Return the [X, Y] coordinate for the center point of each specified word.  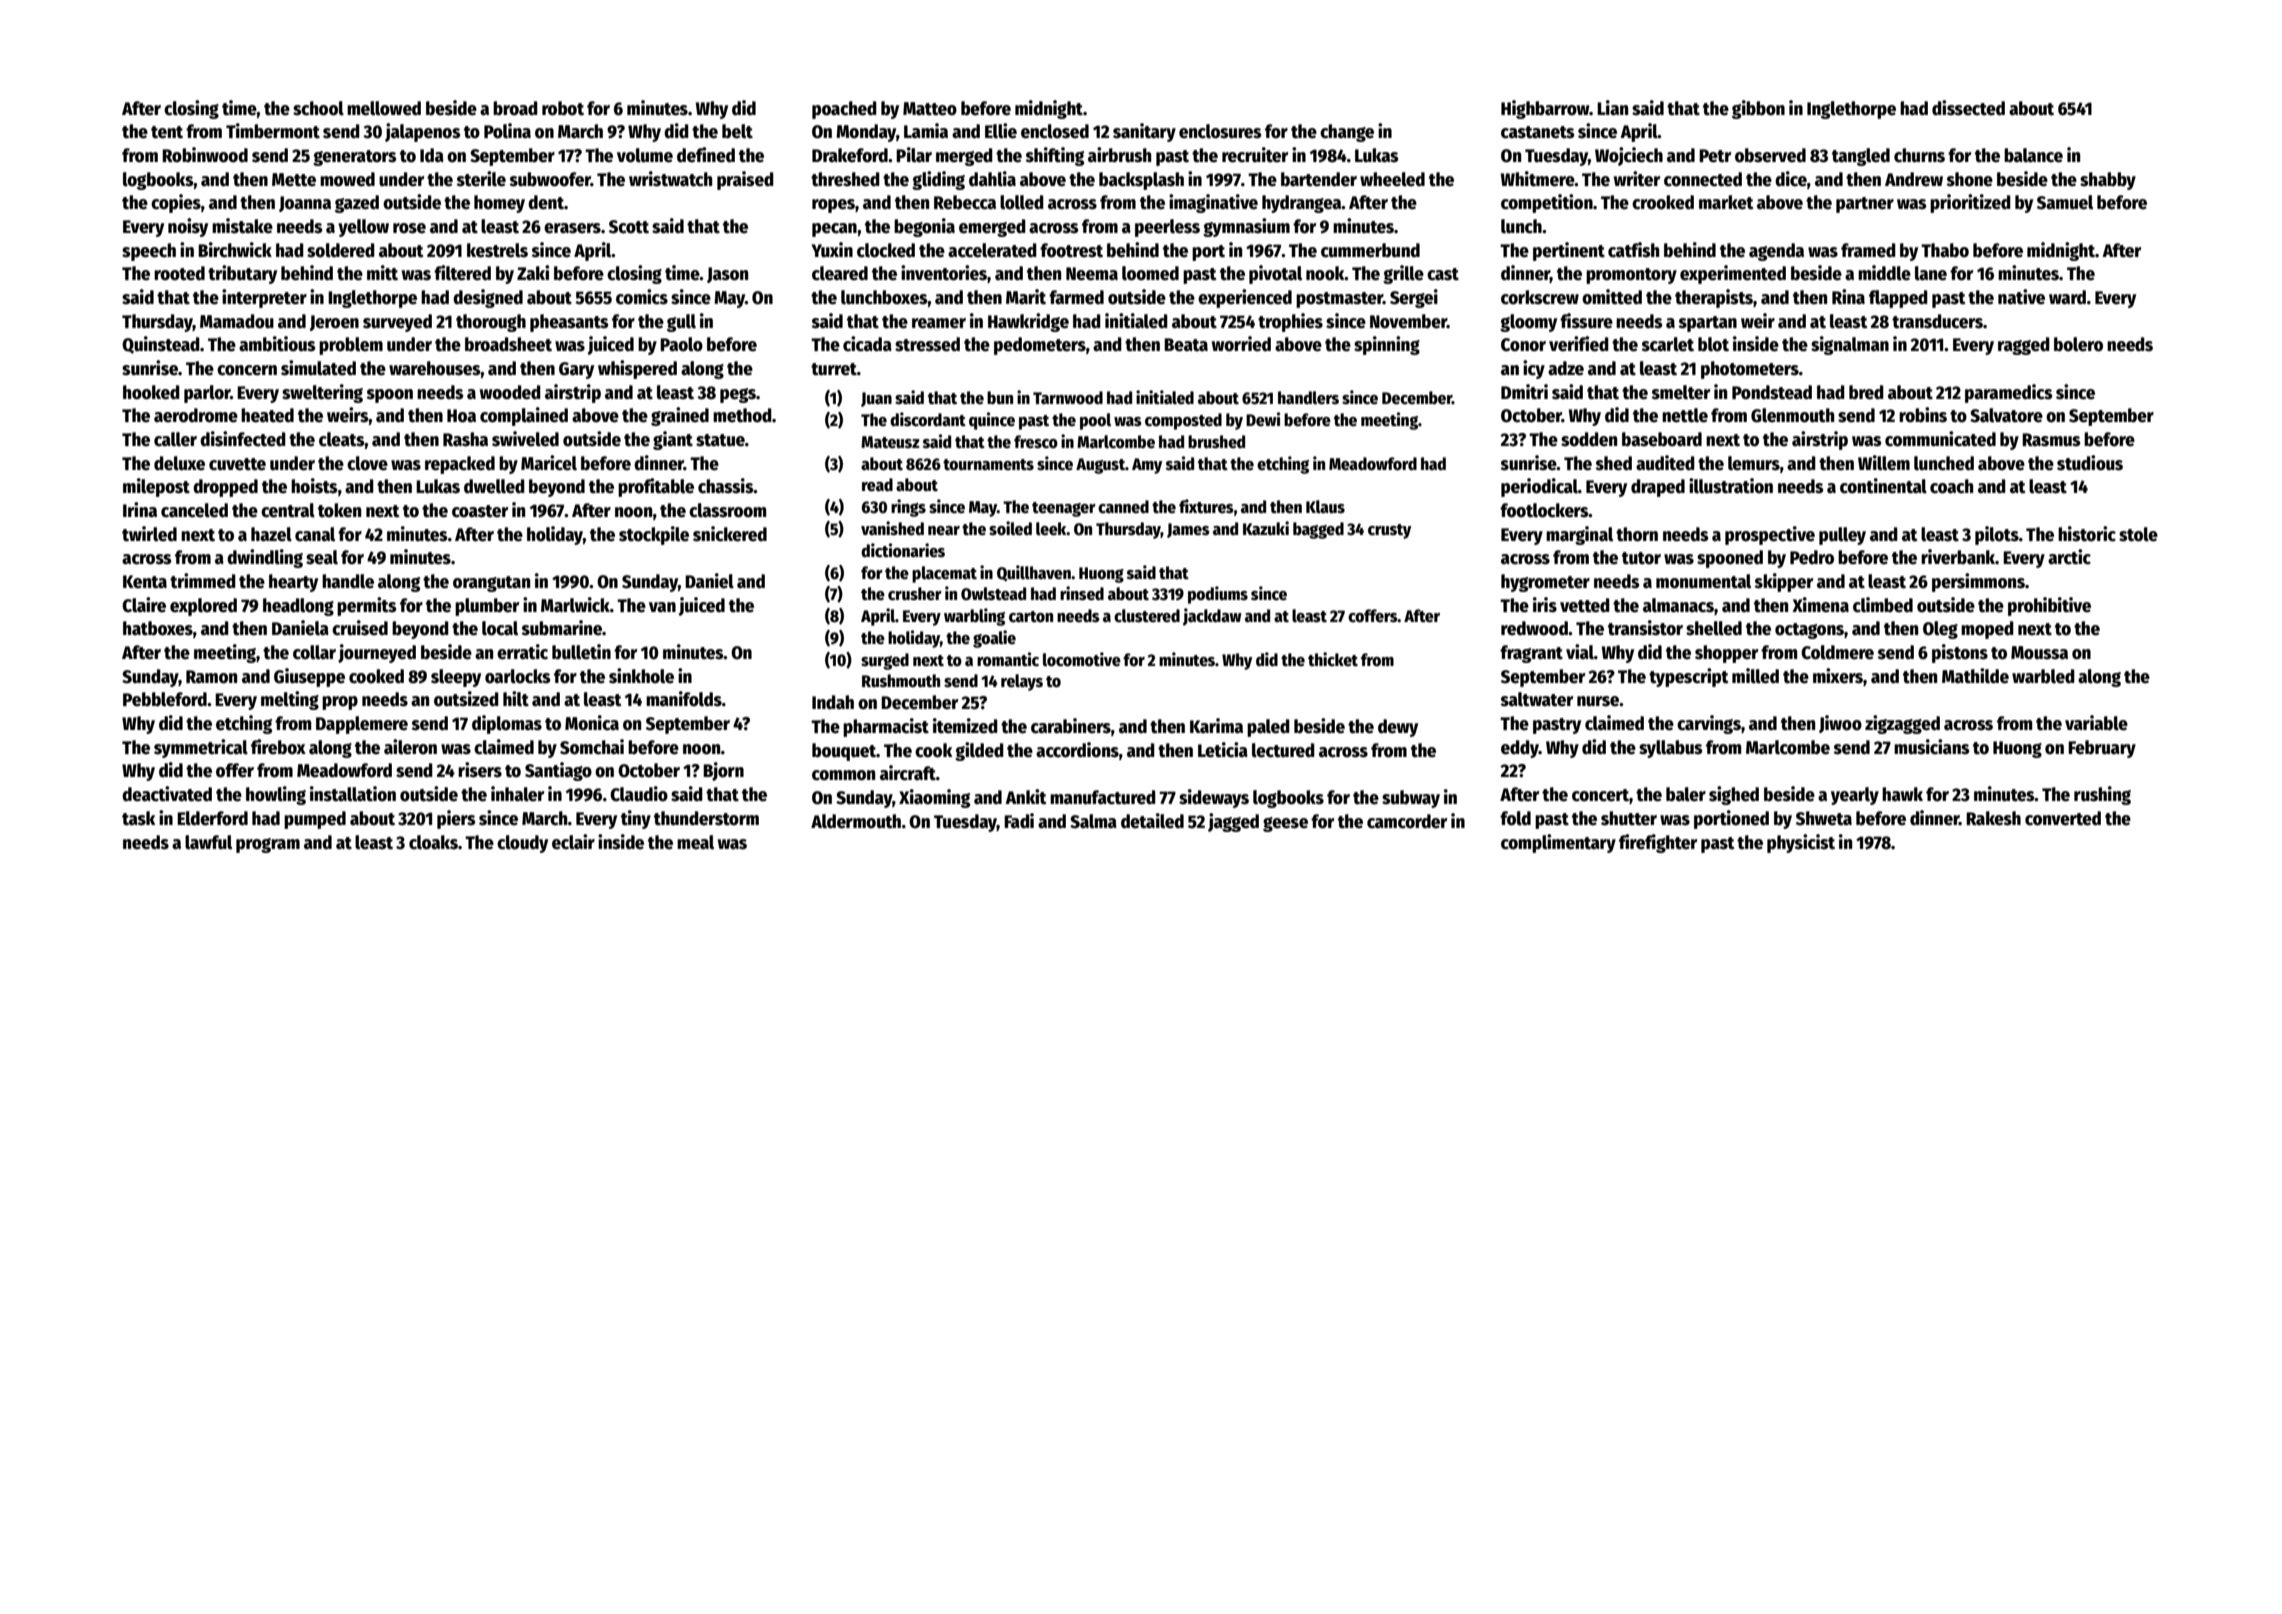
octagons [1809, 631]
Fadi [1019, 821]
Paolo [681, 344]
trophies [1290, 322]
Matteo [930, 109]
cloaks [433, 842]
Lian [1612, 108]
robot [563, 108]
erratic [522, 652]
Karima [1216, 726]
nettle [1685, 415]
